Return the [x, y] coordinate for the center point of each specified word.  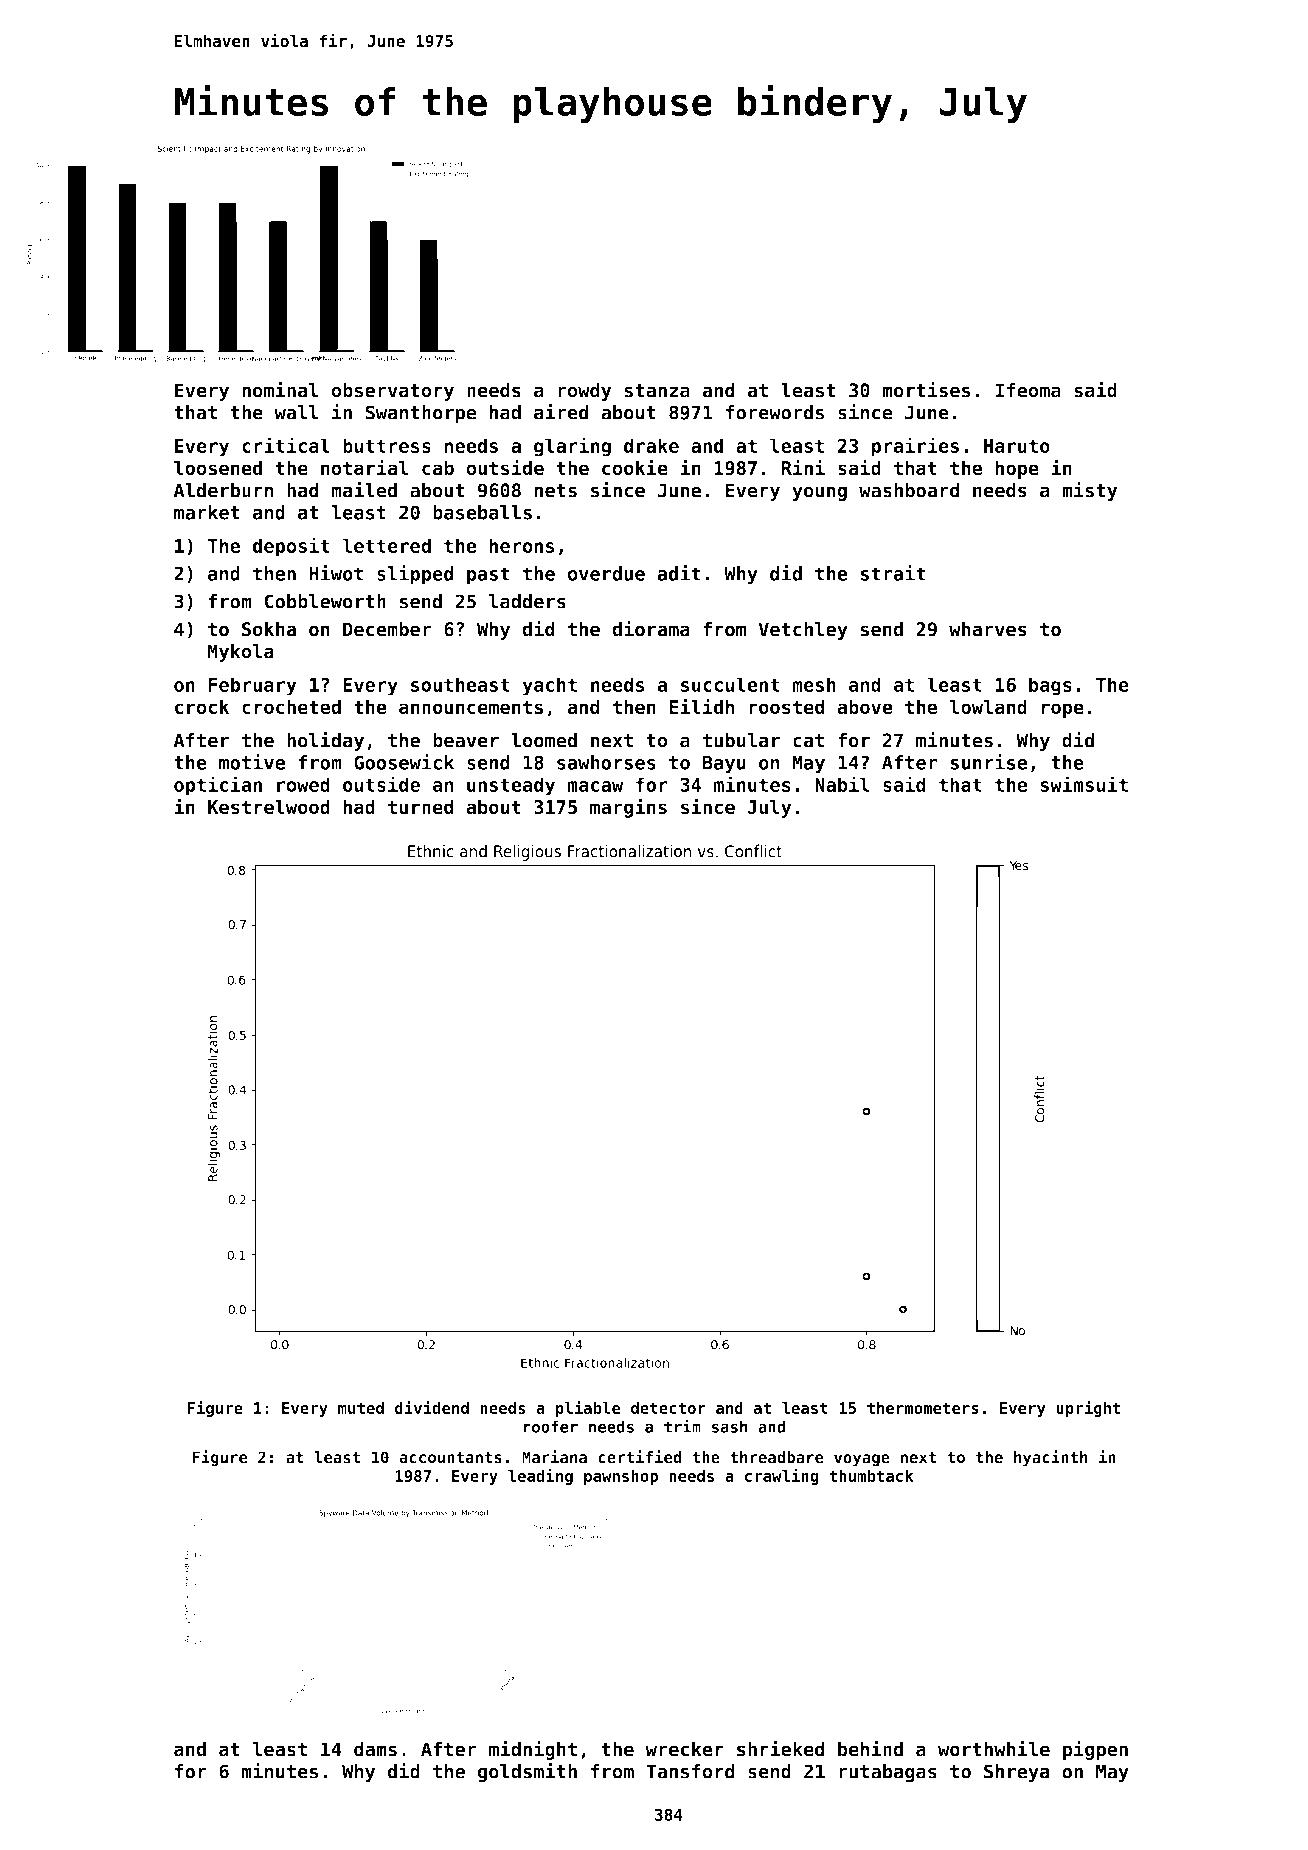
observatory [392, 392]
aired [561, 412]
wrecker [684, 1749]
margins [628, 808]
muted [361, 1408]
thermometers [923, 1408]
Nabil [842, 784]
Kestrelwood [269, 807]
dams [375, 1749]
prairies [915, 447]
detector [668, 1408]
